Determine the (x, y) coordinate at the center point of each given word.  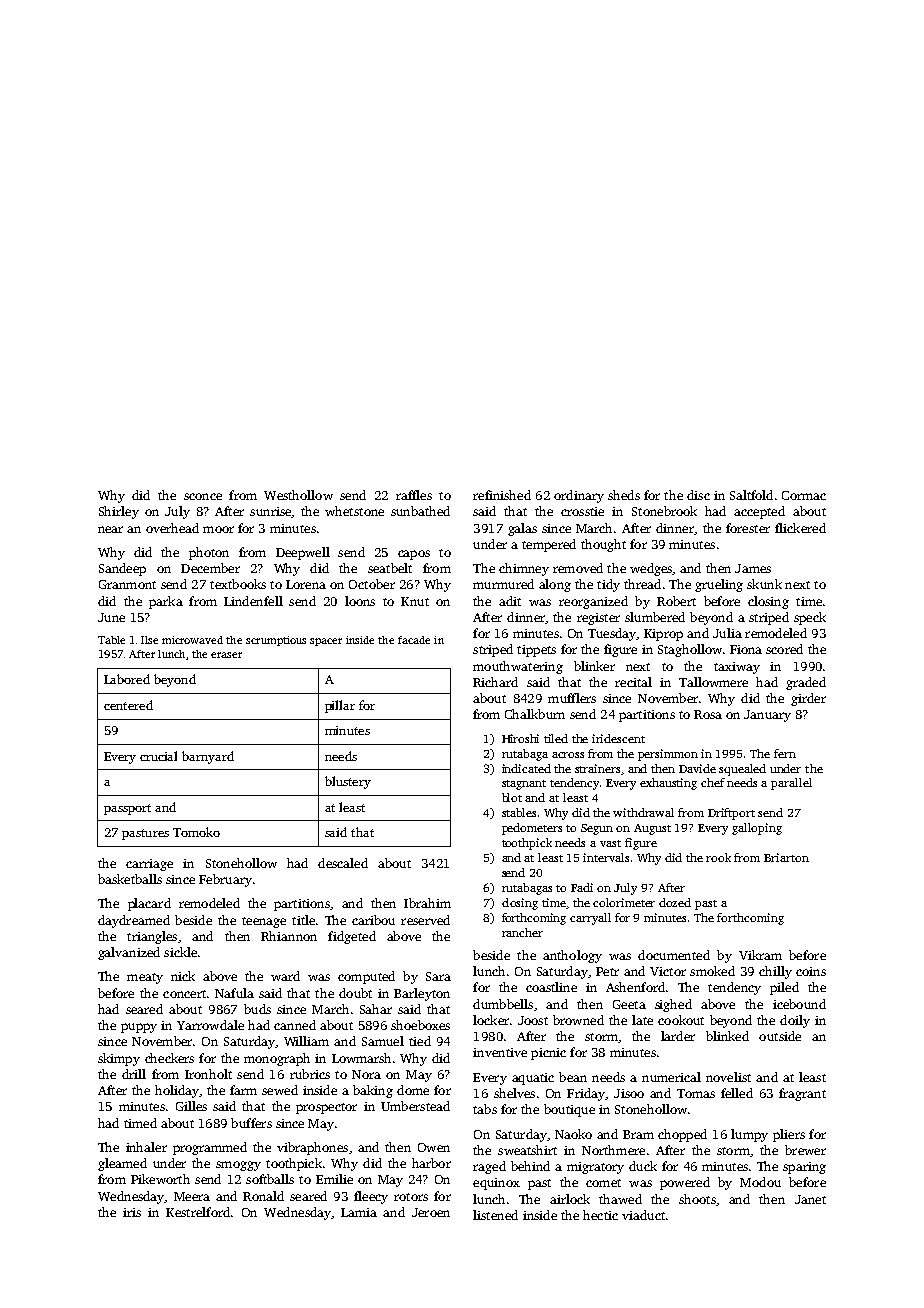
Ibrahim (427, 903)
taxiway (737, 668)
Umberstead (415, 1106)
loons (360, 601)
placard (149, 904)
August (652, 829)
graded (806, 683)
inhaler (146, 1147)
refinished (502, 495)
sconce (203, 496)
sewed (280, 1090)
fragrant (802, 1094)
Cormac (804, 495)
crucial (158, 756)
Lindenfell (253, 601)
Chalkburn (535, 714)
